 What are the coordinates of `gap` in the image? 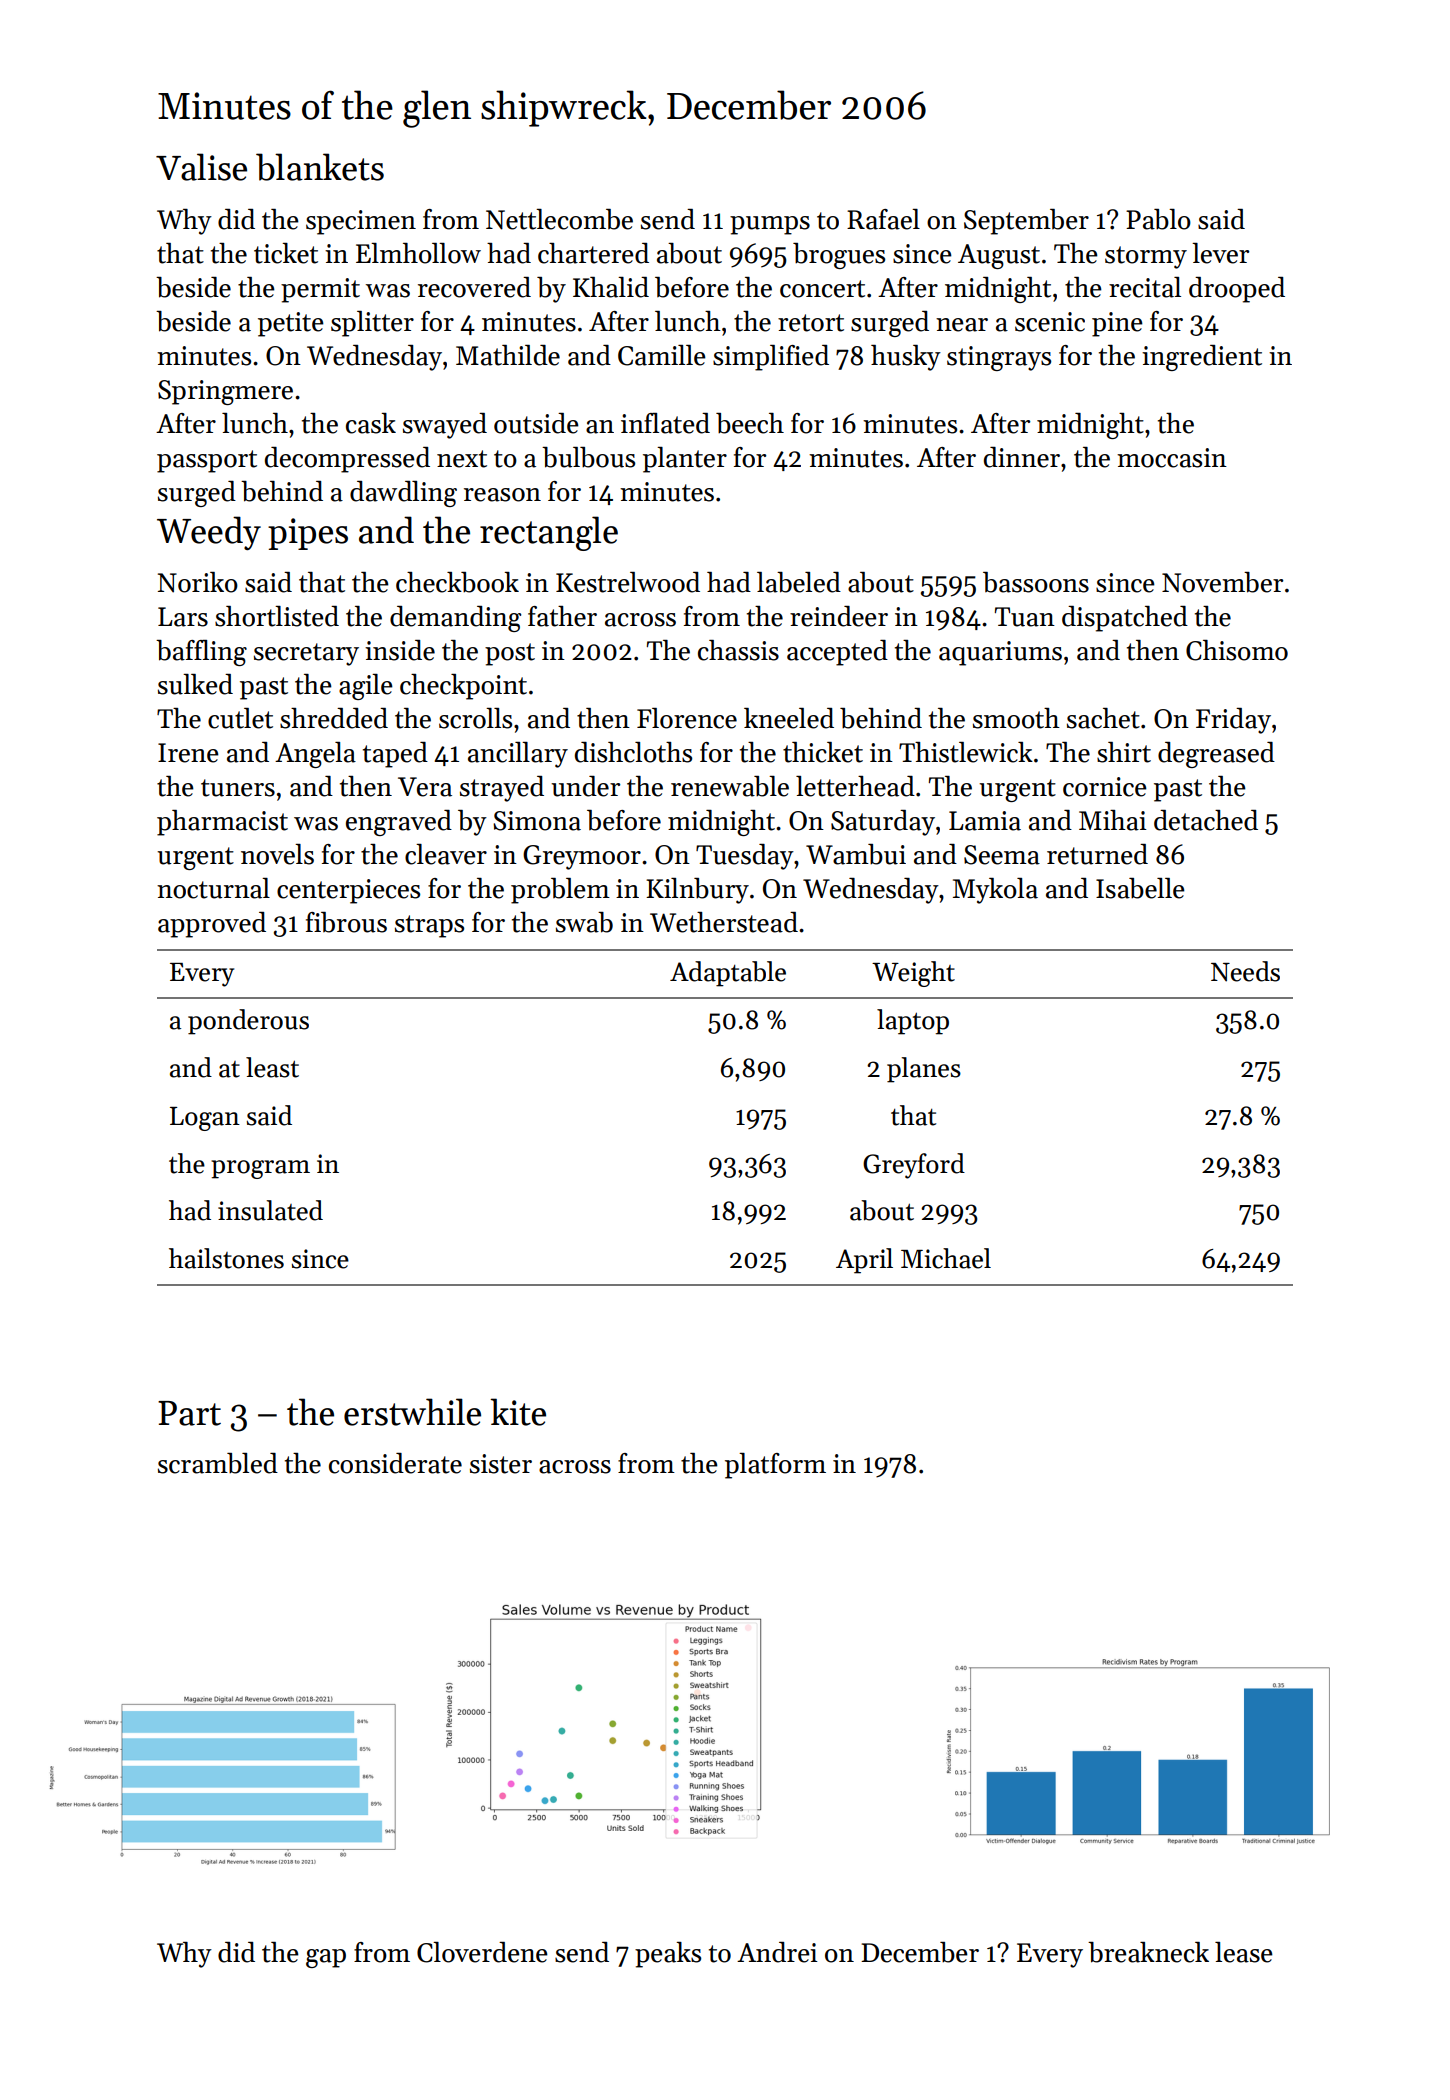 It's located at (326, 1958).
